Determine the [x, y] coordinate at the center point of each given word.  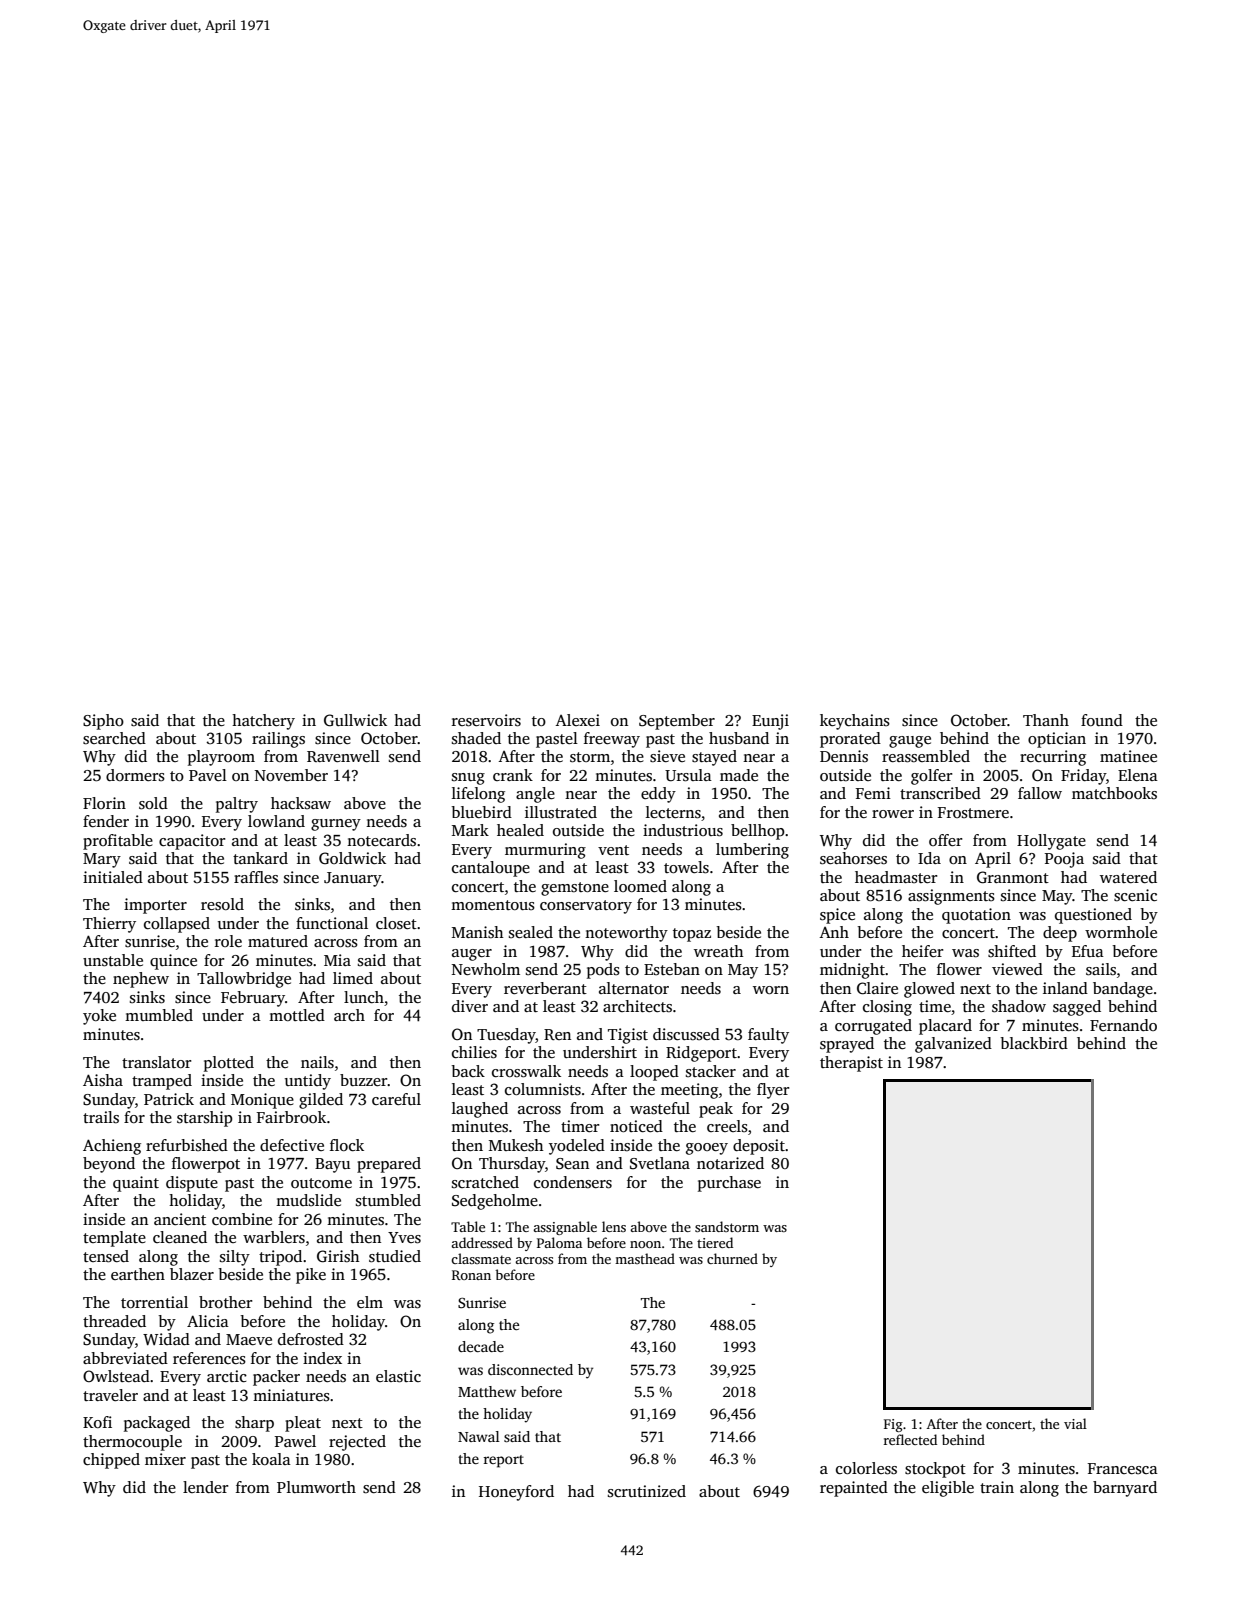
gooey [707, 1149]
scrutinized [647, 1491]
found [1102, 720]
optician [1057, 740]
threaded [114, 1321]
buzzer [364, 1080]
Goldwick [352, 858]
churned [732, 1258]
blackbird [1034, 1043]
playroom [221, 758]
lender [205, 1487]
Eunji [770, 722]
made [739, 775]
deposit [759, 1147]
